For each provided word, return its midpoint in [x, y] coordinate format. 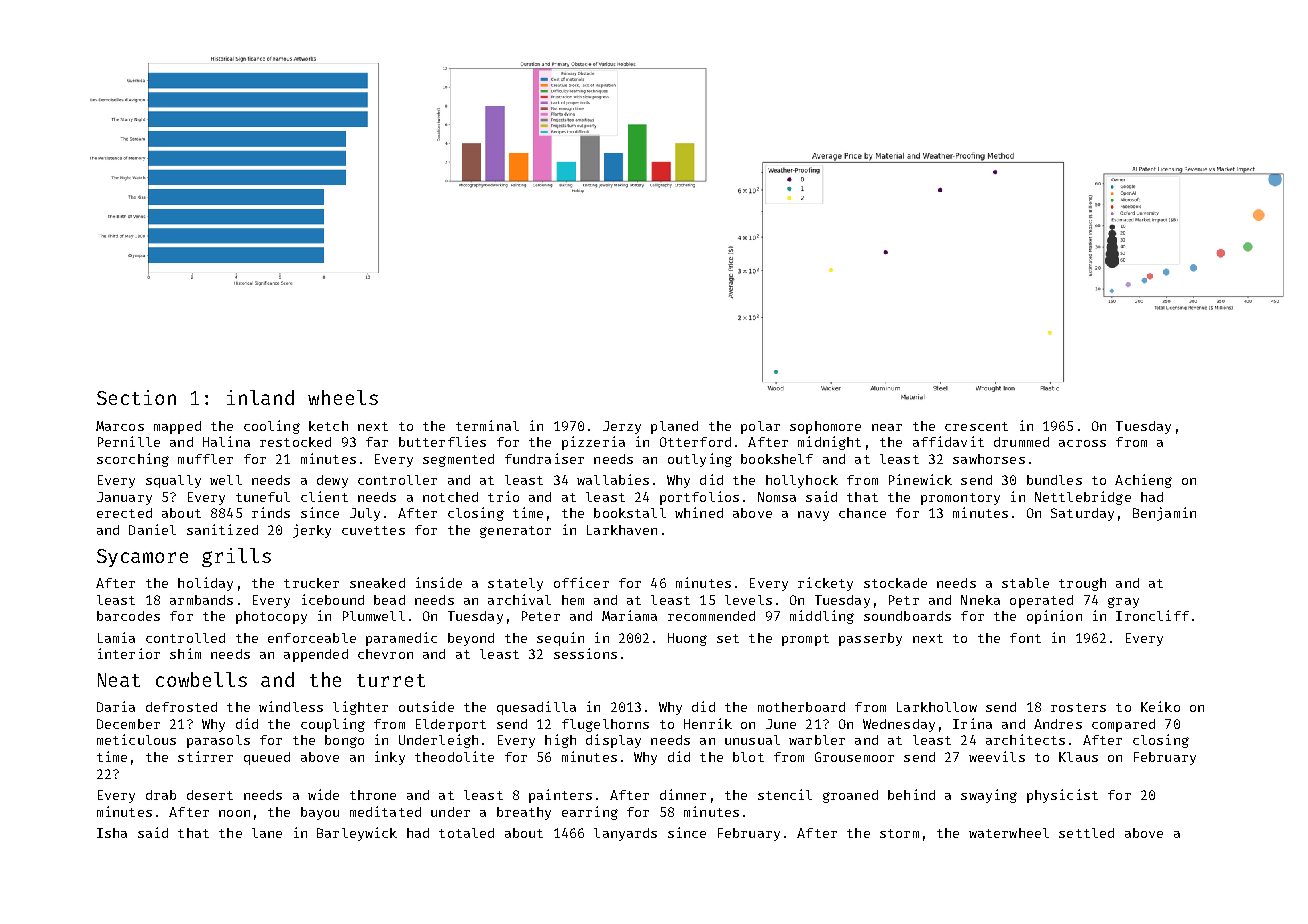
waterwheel [1009, 833]
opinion [1054, 617]
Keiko [1160, 706]
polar [760, 427]
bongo [344, 741]
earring [590, 813]
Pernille [129, 441]
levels [748, 600]
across [1082, 443]
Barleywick [357, 834]
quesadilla [536, 708]
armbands [201, 600]
